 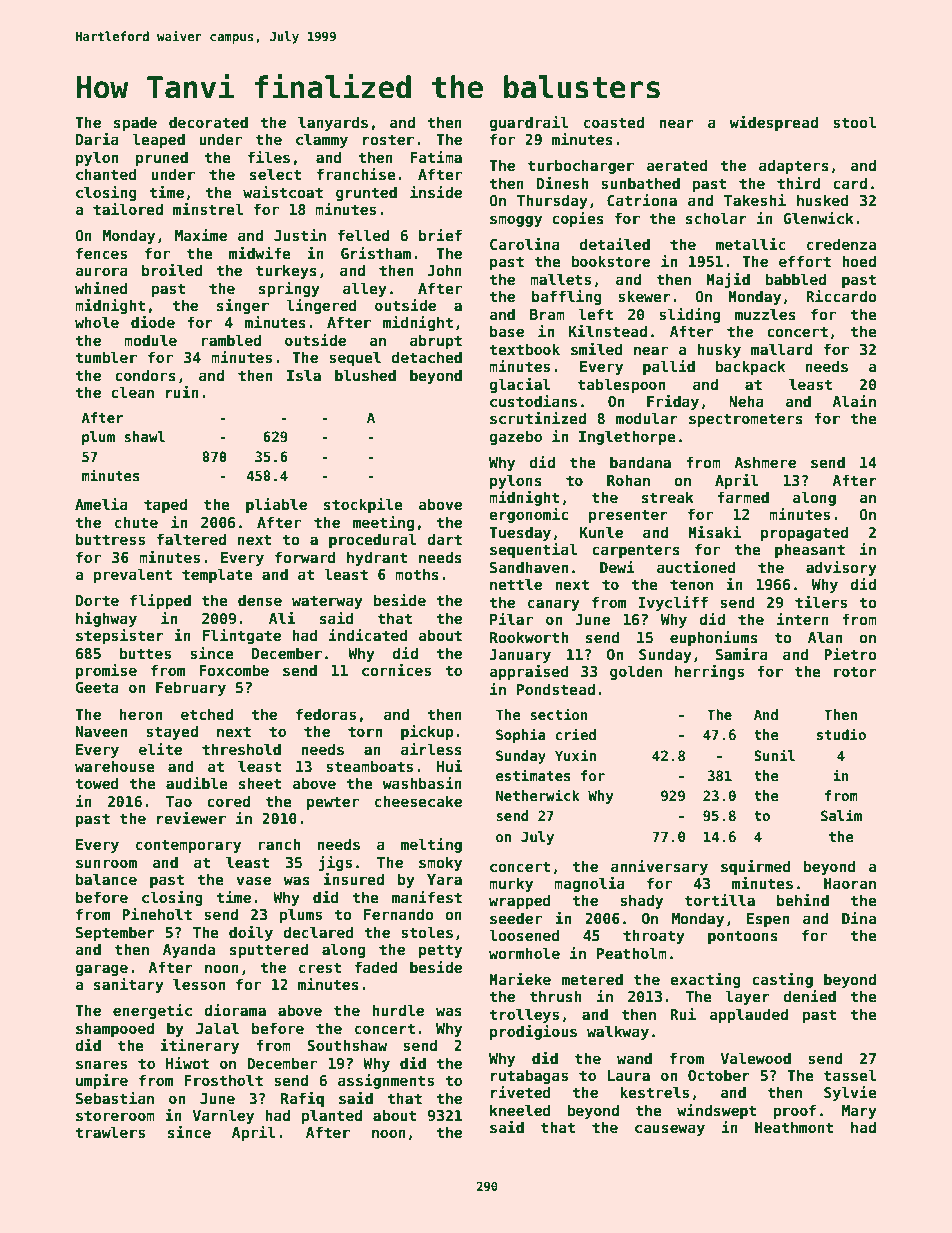 I want to click on stool, so click(x=854, y=122).
